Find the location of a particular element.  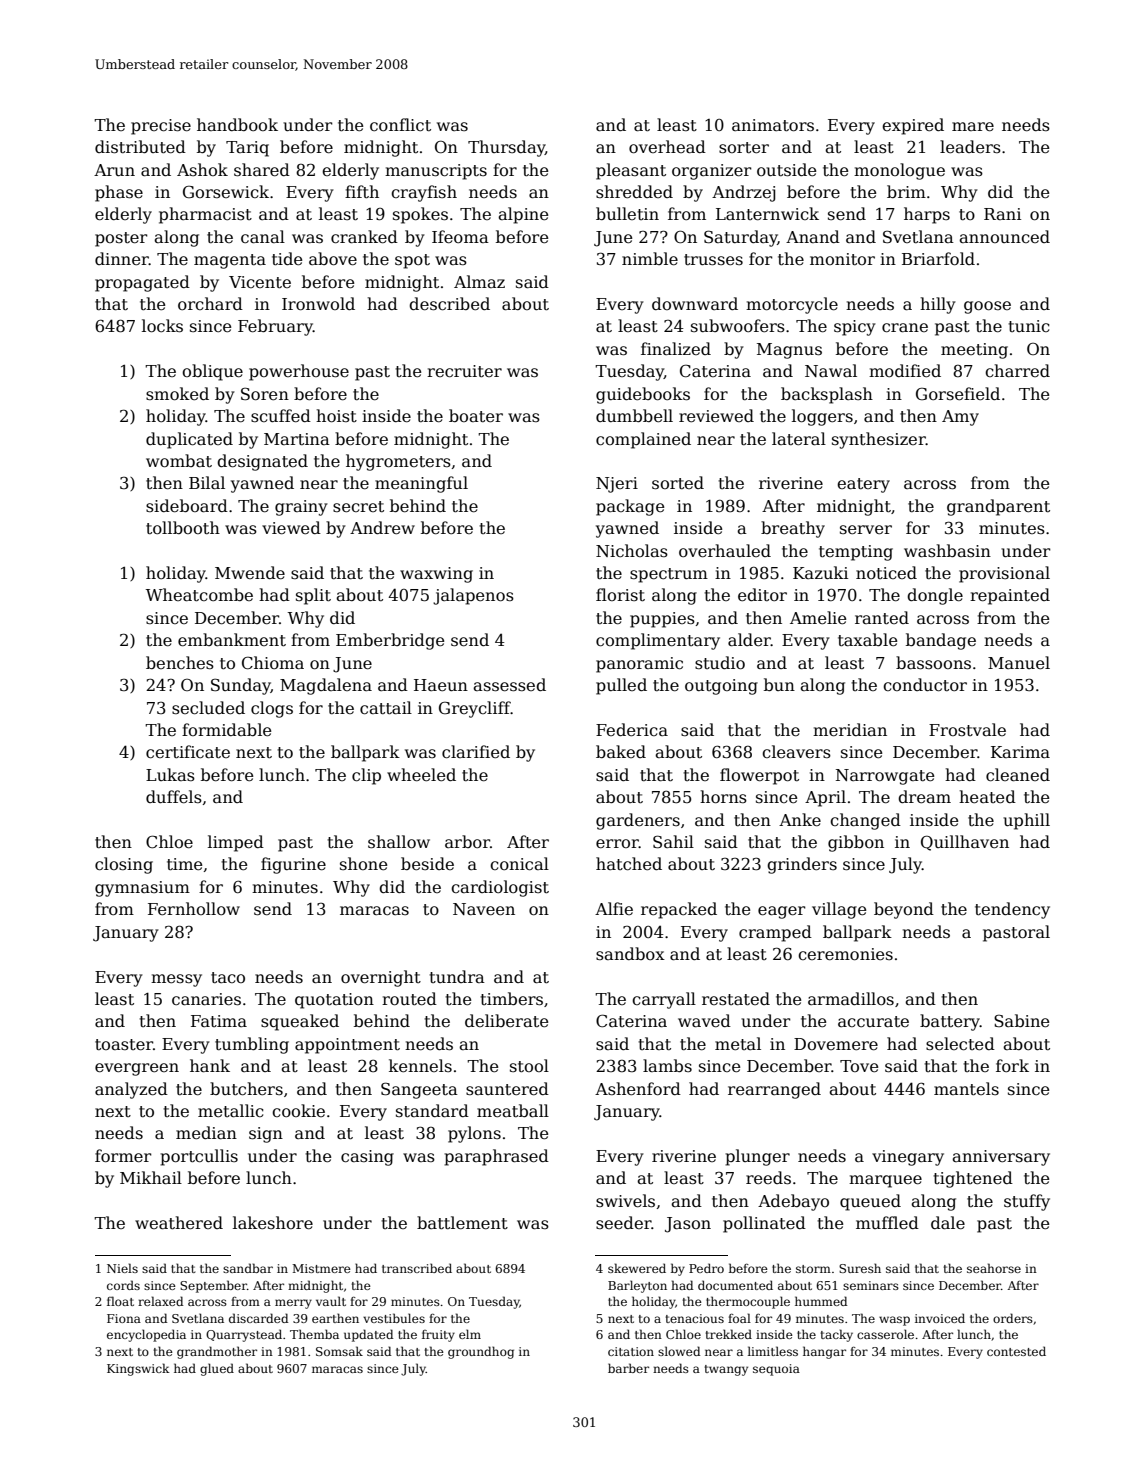

fifth is located at coordinates (362, 192).
